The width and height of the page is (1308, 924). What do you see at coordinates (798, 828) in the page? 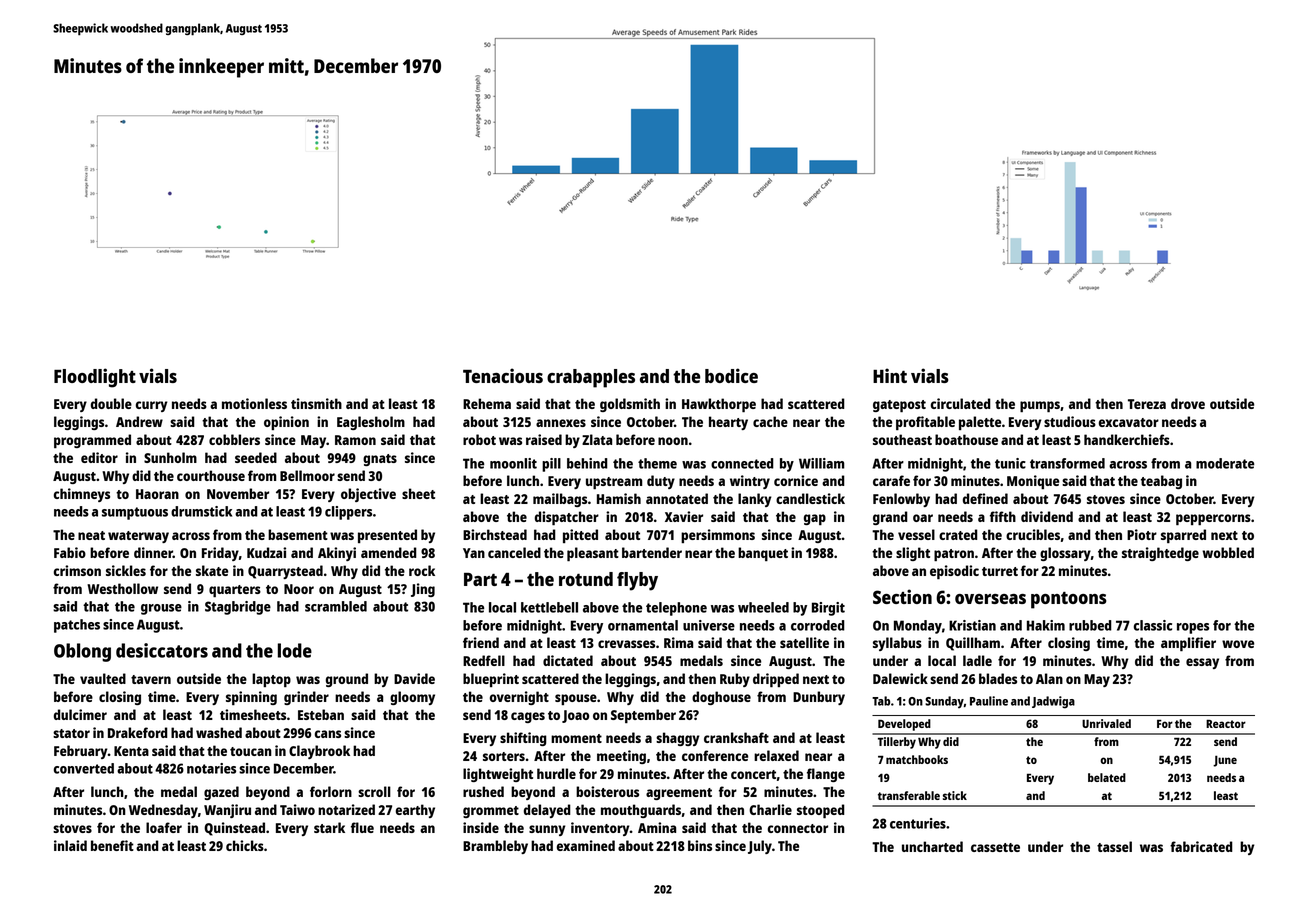
I see `connector` at bounding box center [798, 828].
